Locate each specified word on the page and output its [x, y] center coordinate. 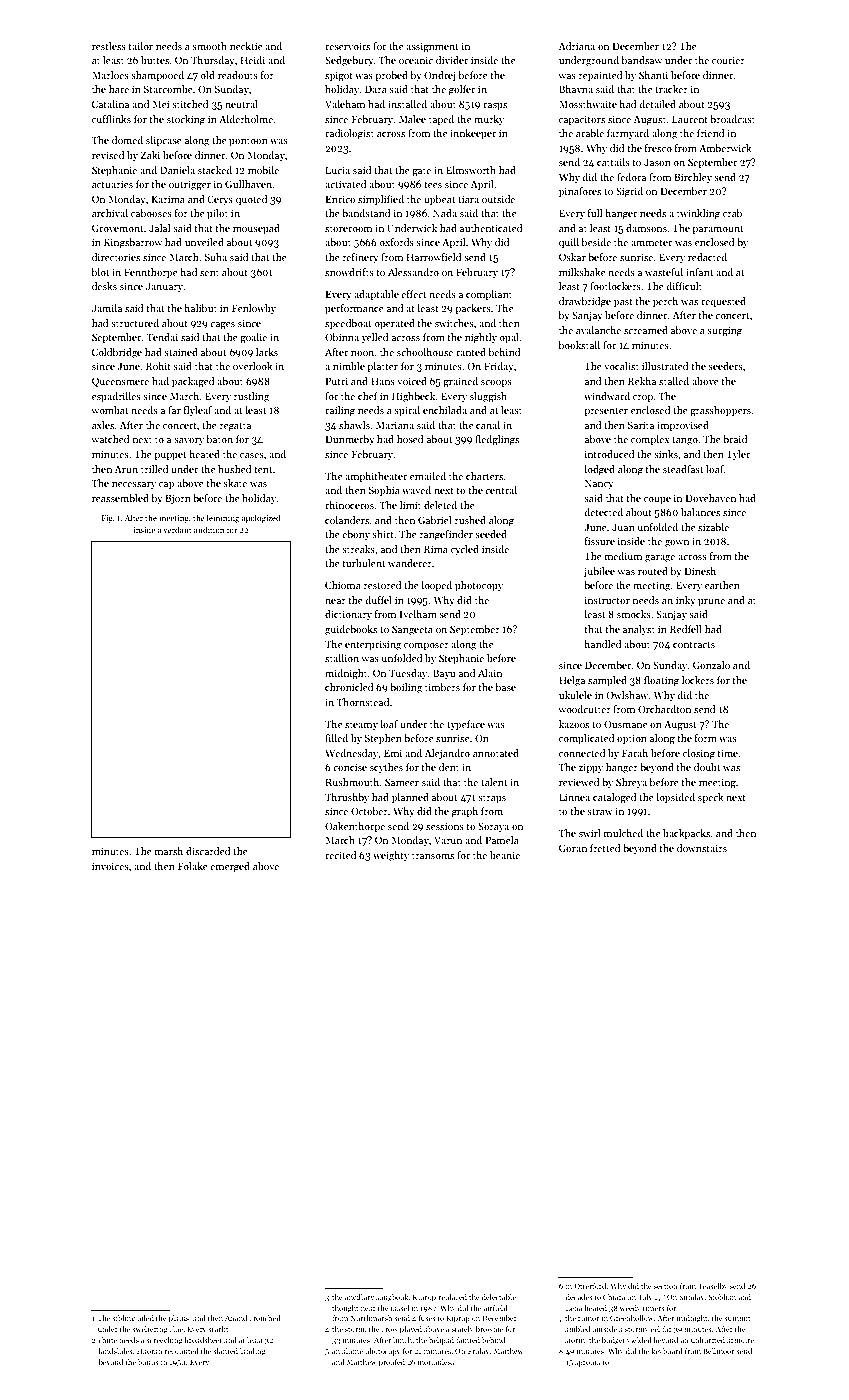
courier [728, 60]
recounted [182, 1351]
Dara [376, 89]
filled [336, 738]
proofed [392, 1363]
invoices [110, 866]
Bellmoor [719, 1351]
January [164, 287]
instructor [607, 600]
